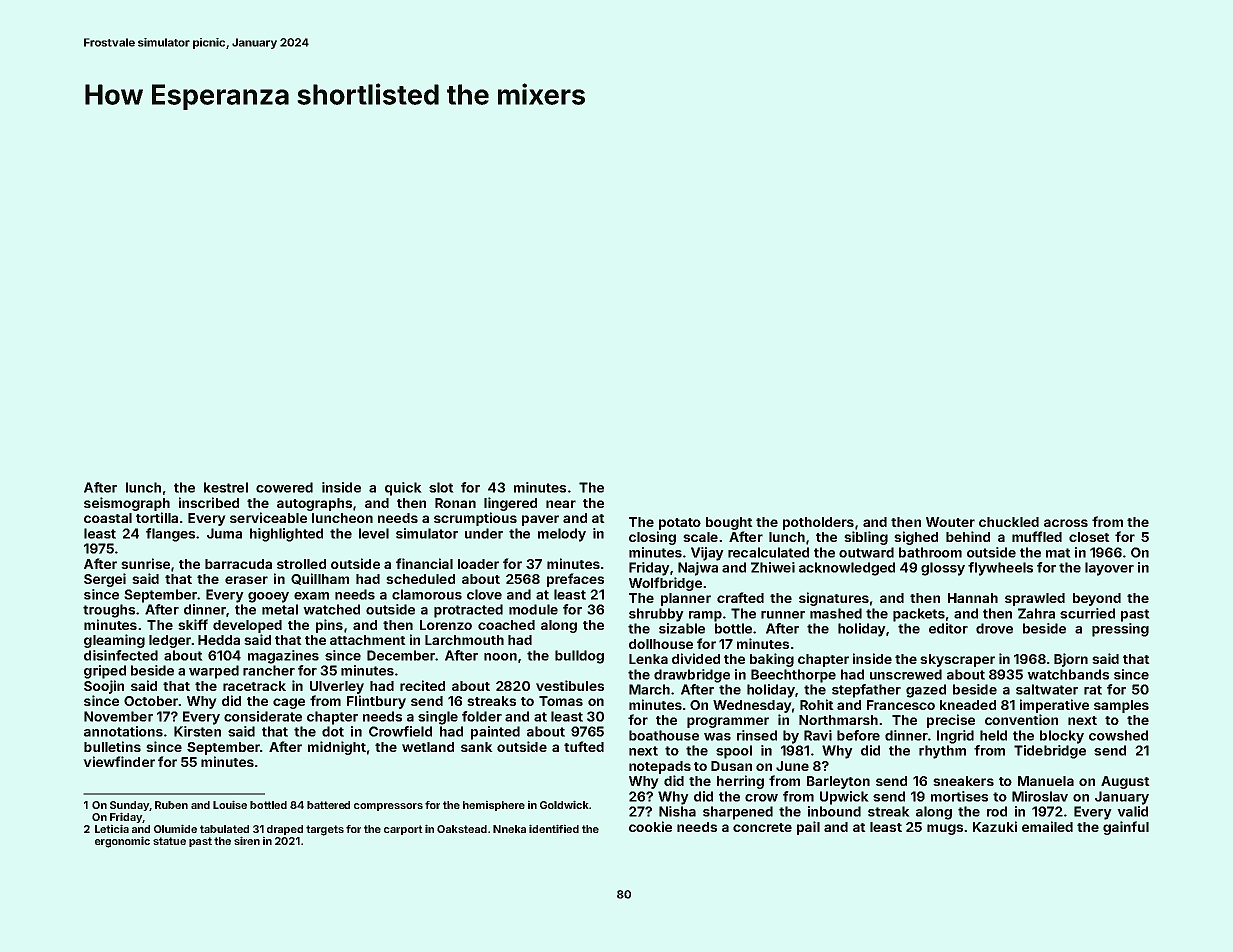 This screenshot has height=952, width=1233. Describe the element at coordinates (731, 766) in the screenshot. I see `Dusan` at that location.
